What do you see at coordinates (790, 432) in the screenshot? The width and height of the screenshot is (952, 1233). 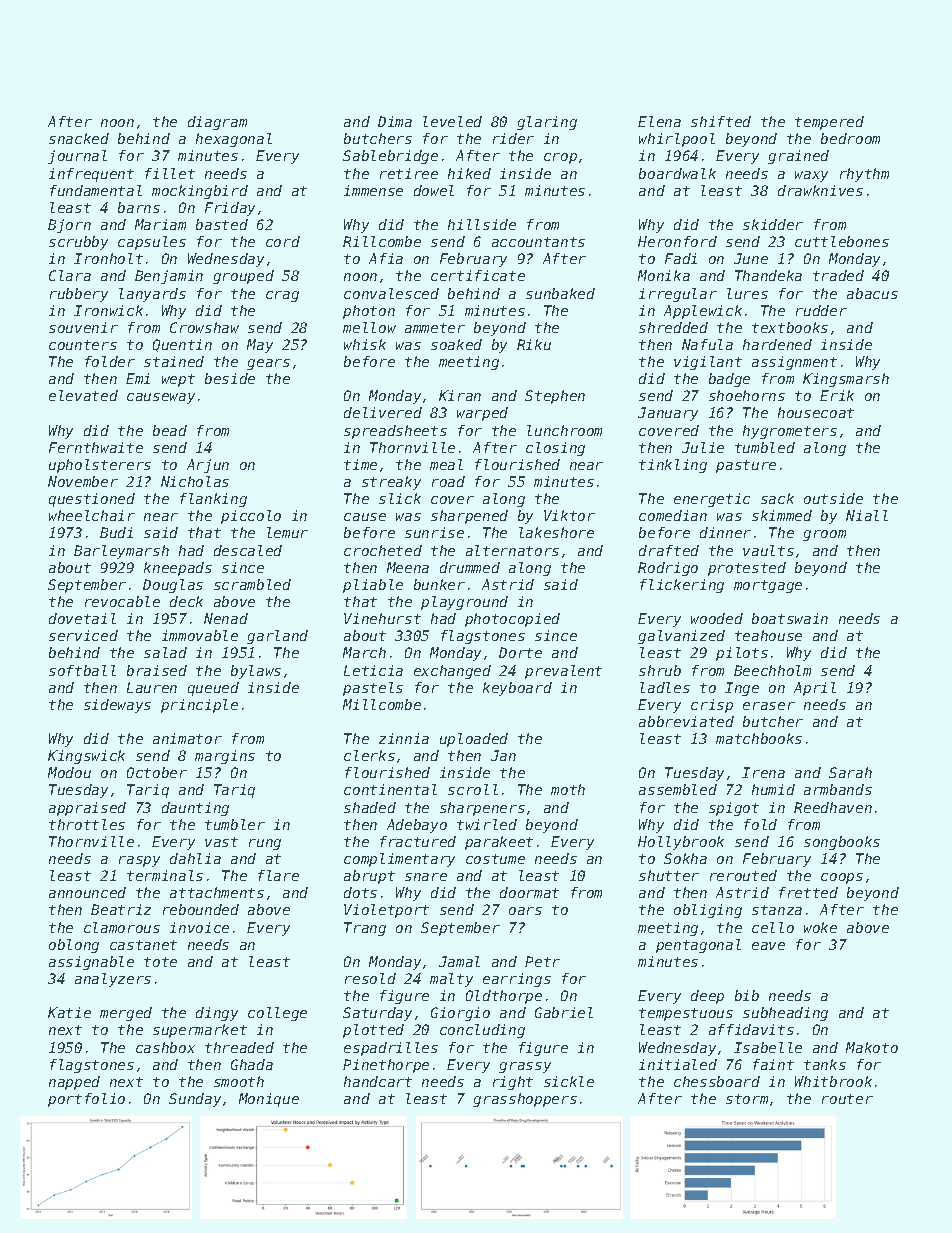 I see `hygrometers` at bounding box center [790, 432].
